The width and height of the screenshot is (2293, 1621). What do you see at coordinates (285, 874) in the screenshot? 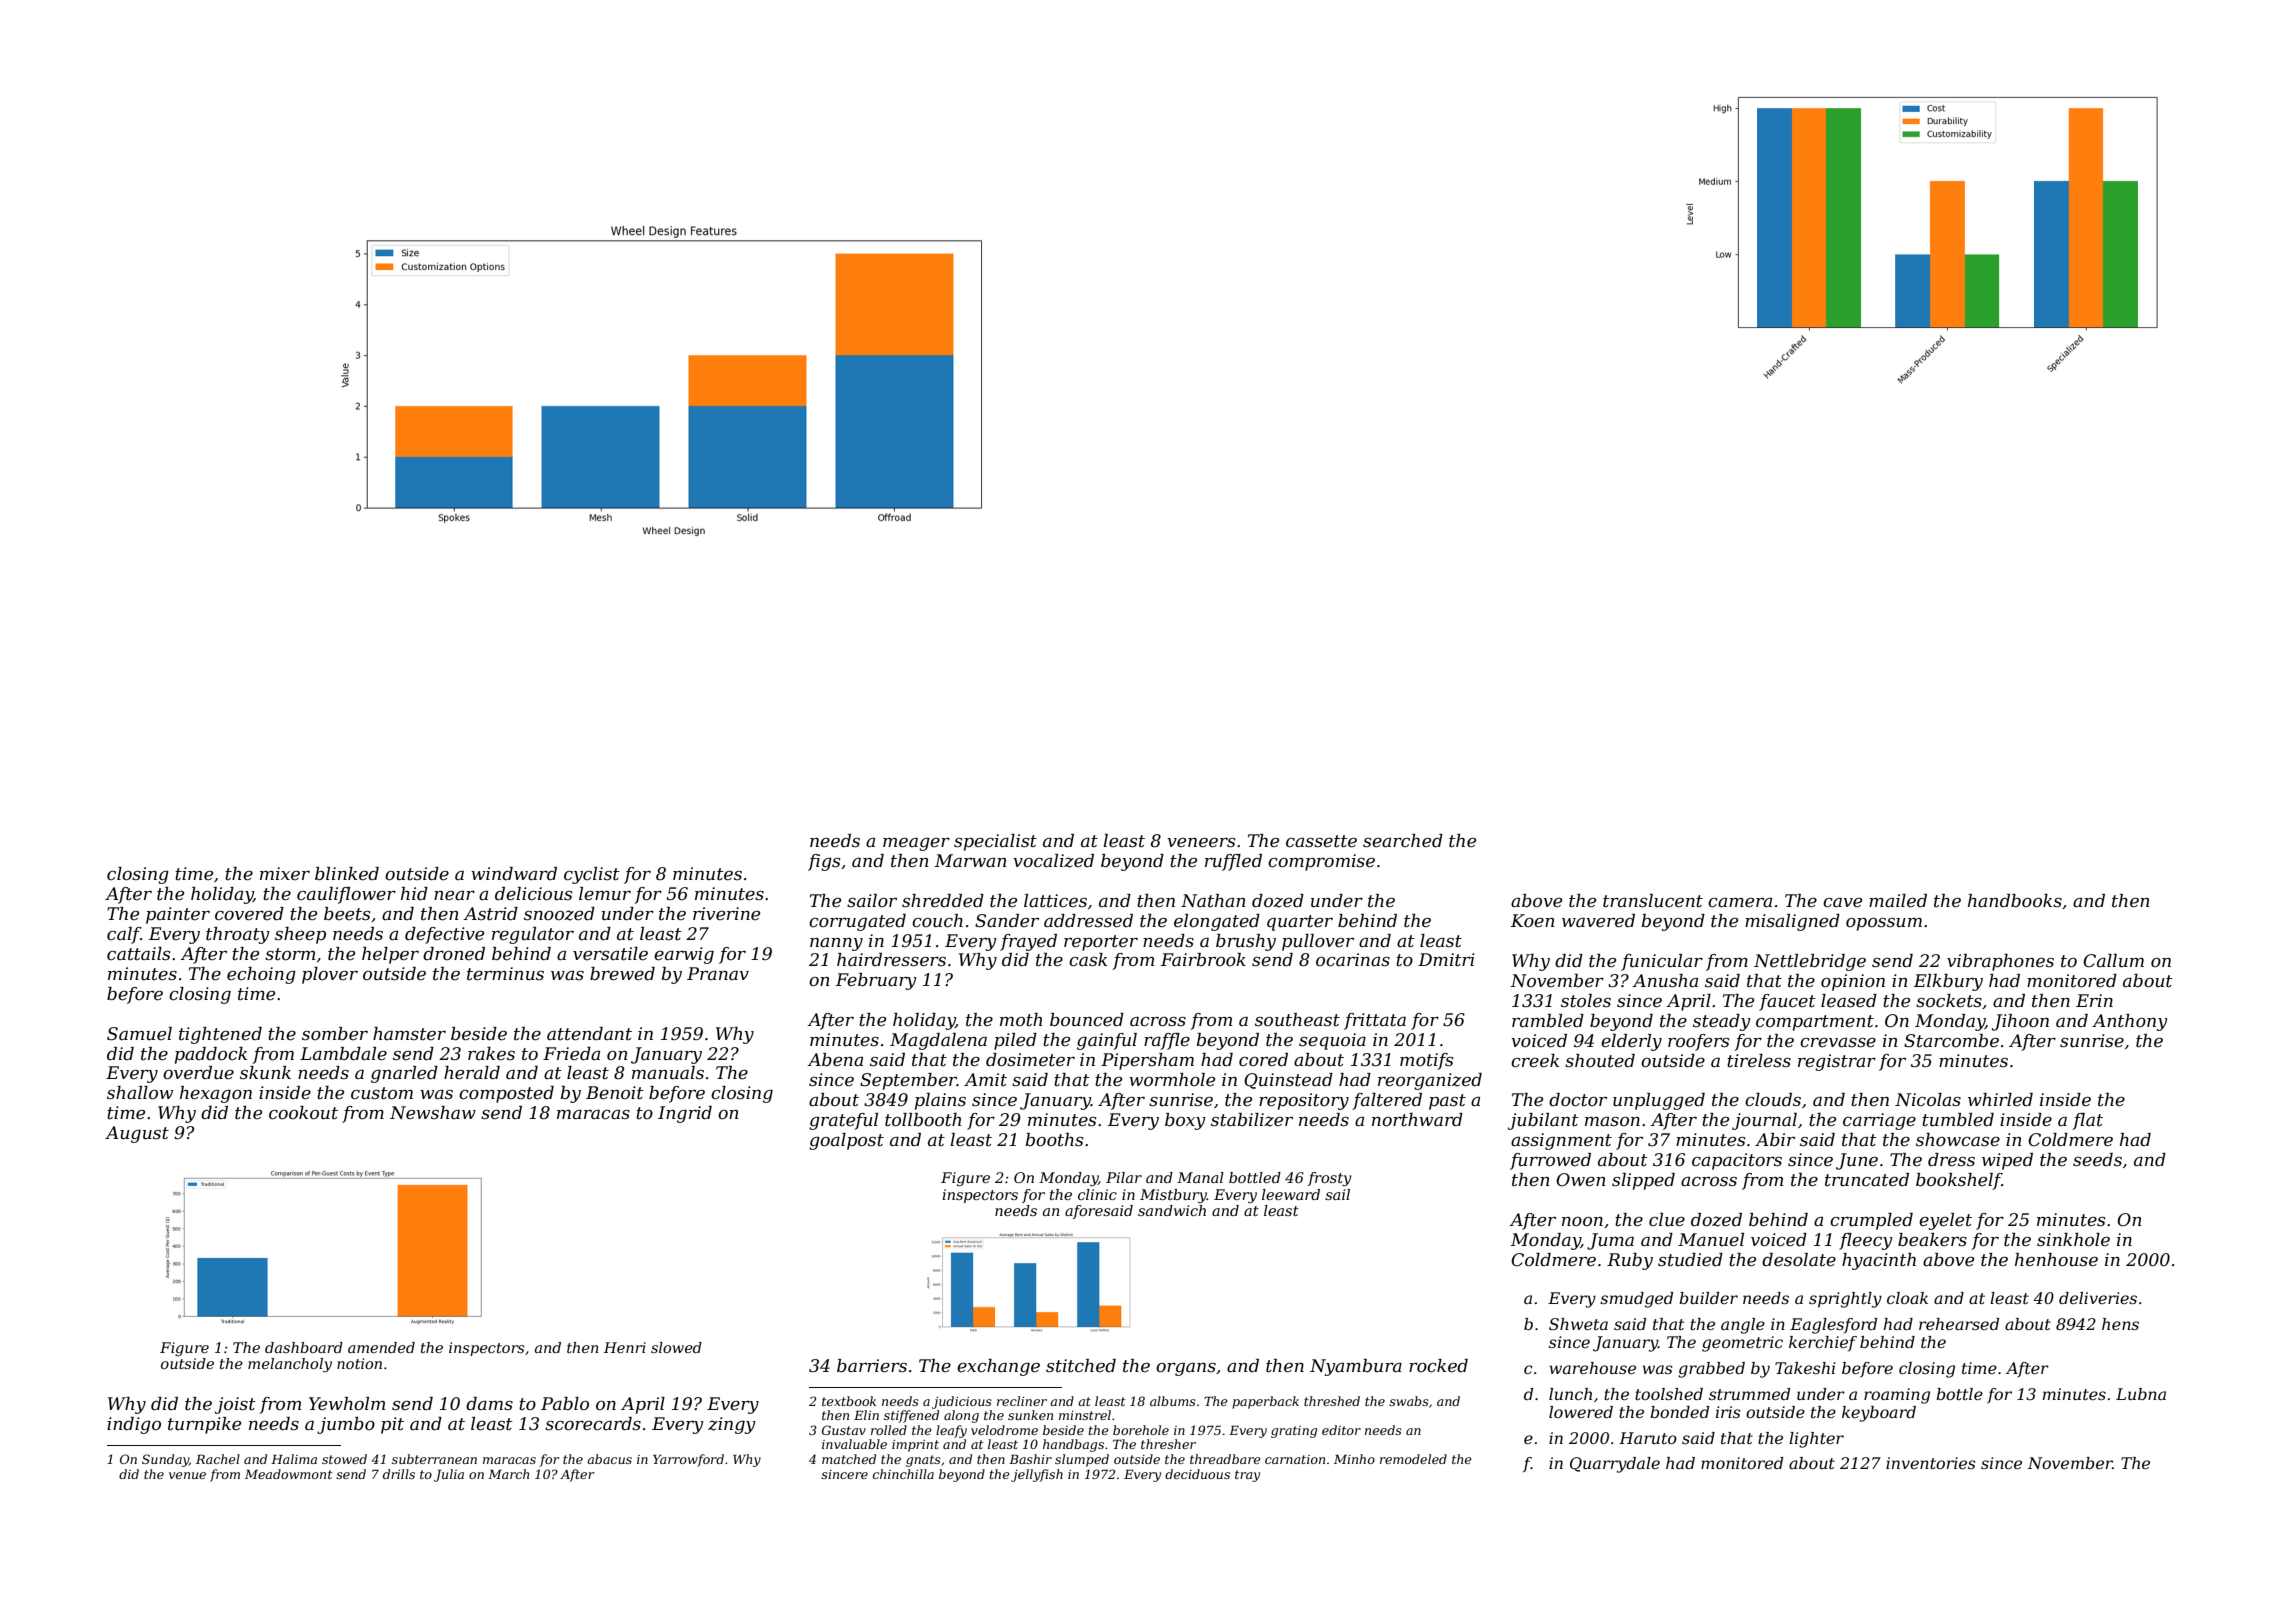
I see `mixer` at bounding box center [285, 874].
